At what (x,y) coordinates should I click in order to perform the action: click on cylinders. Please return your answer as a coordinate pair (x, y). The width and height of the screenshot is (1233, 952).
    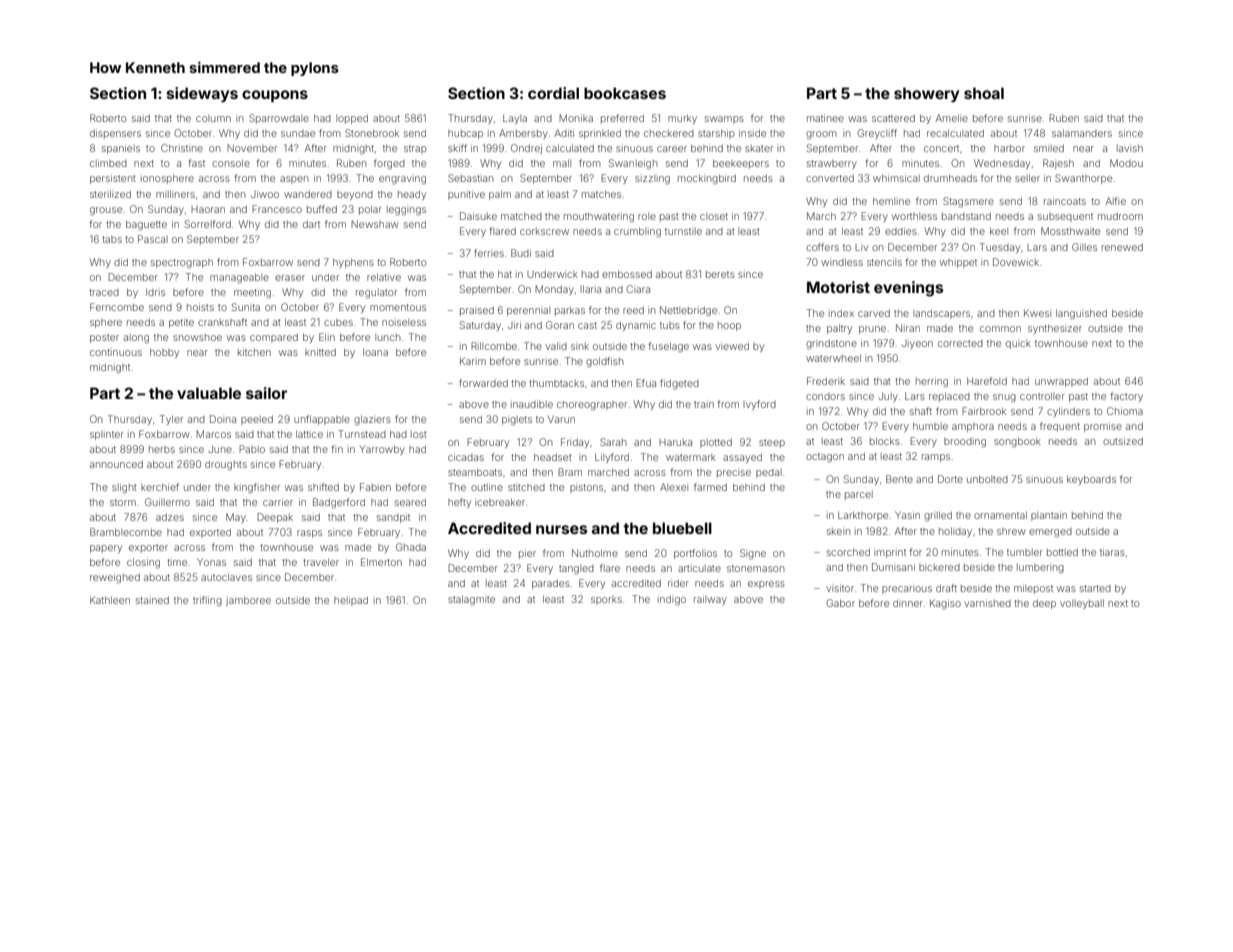
    Looking at the image, I should click on (1068, 412).
